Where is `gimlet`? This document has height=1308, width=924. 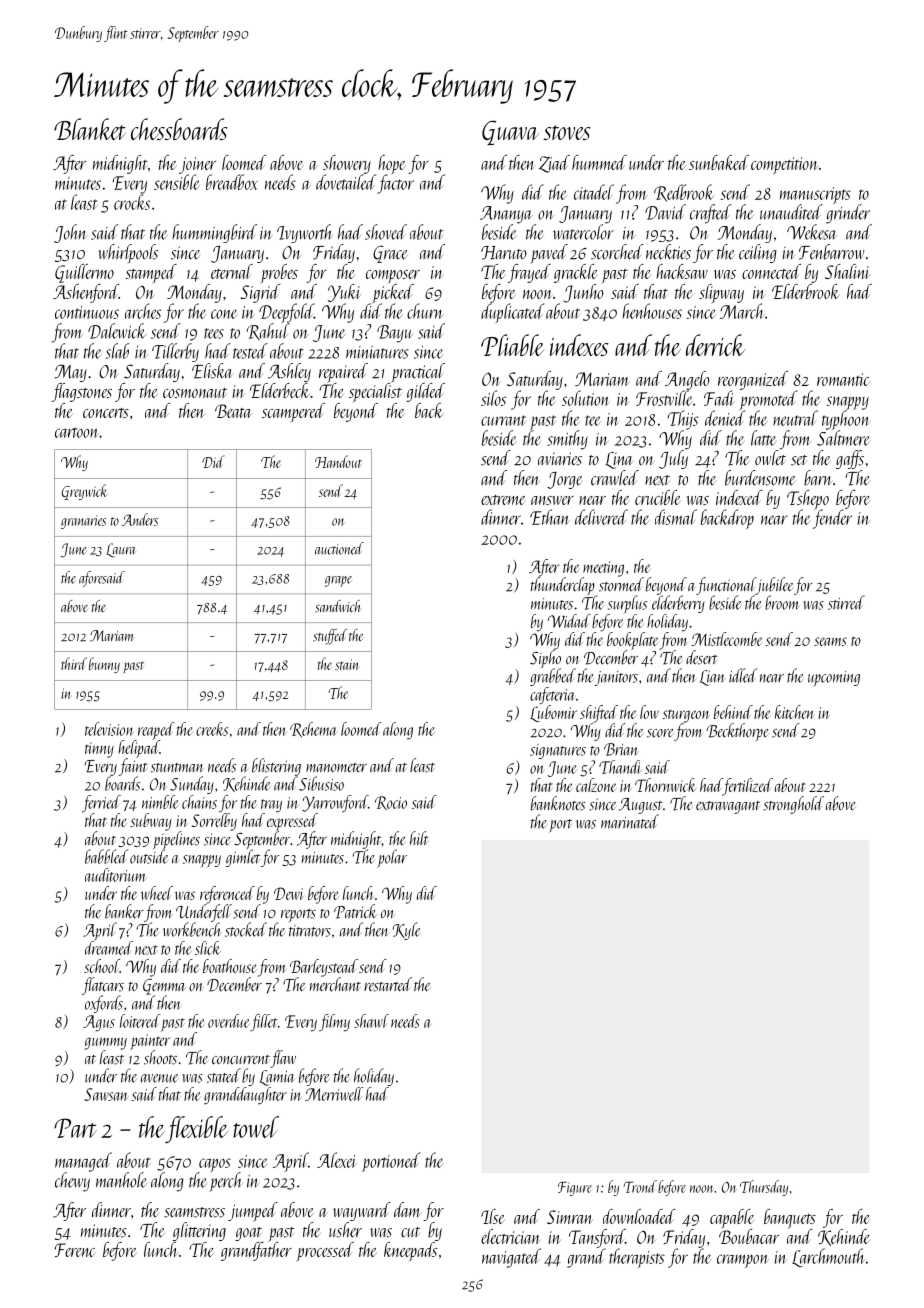 gimlet is located at coordinates (243, 858).
